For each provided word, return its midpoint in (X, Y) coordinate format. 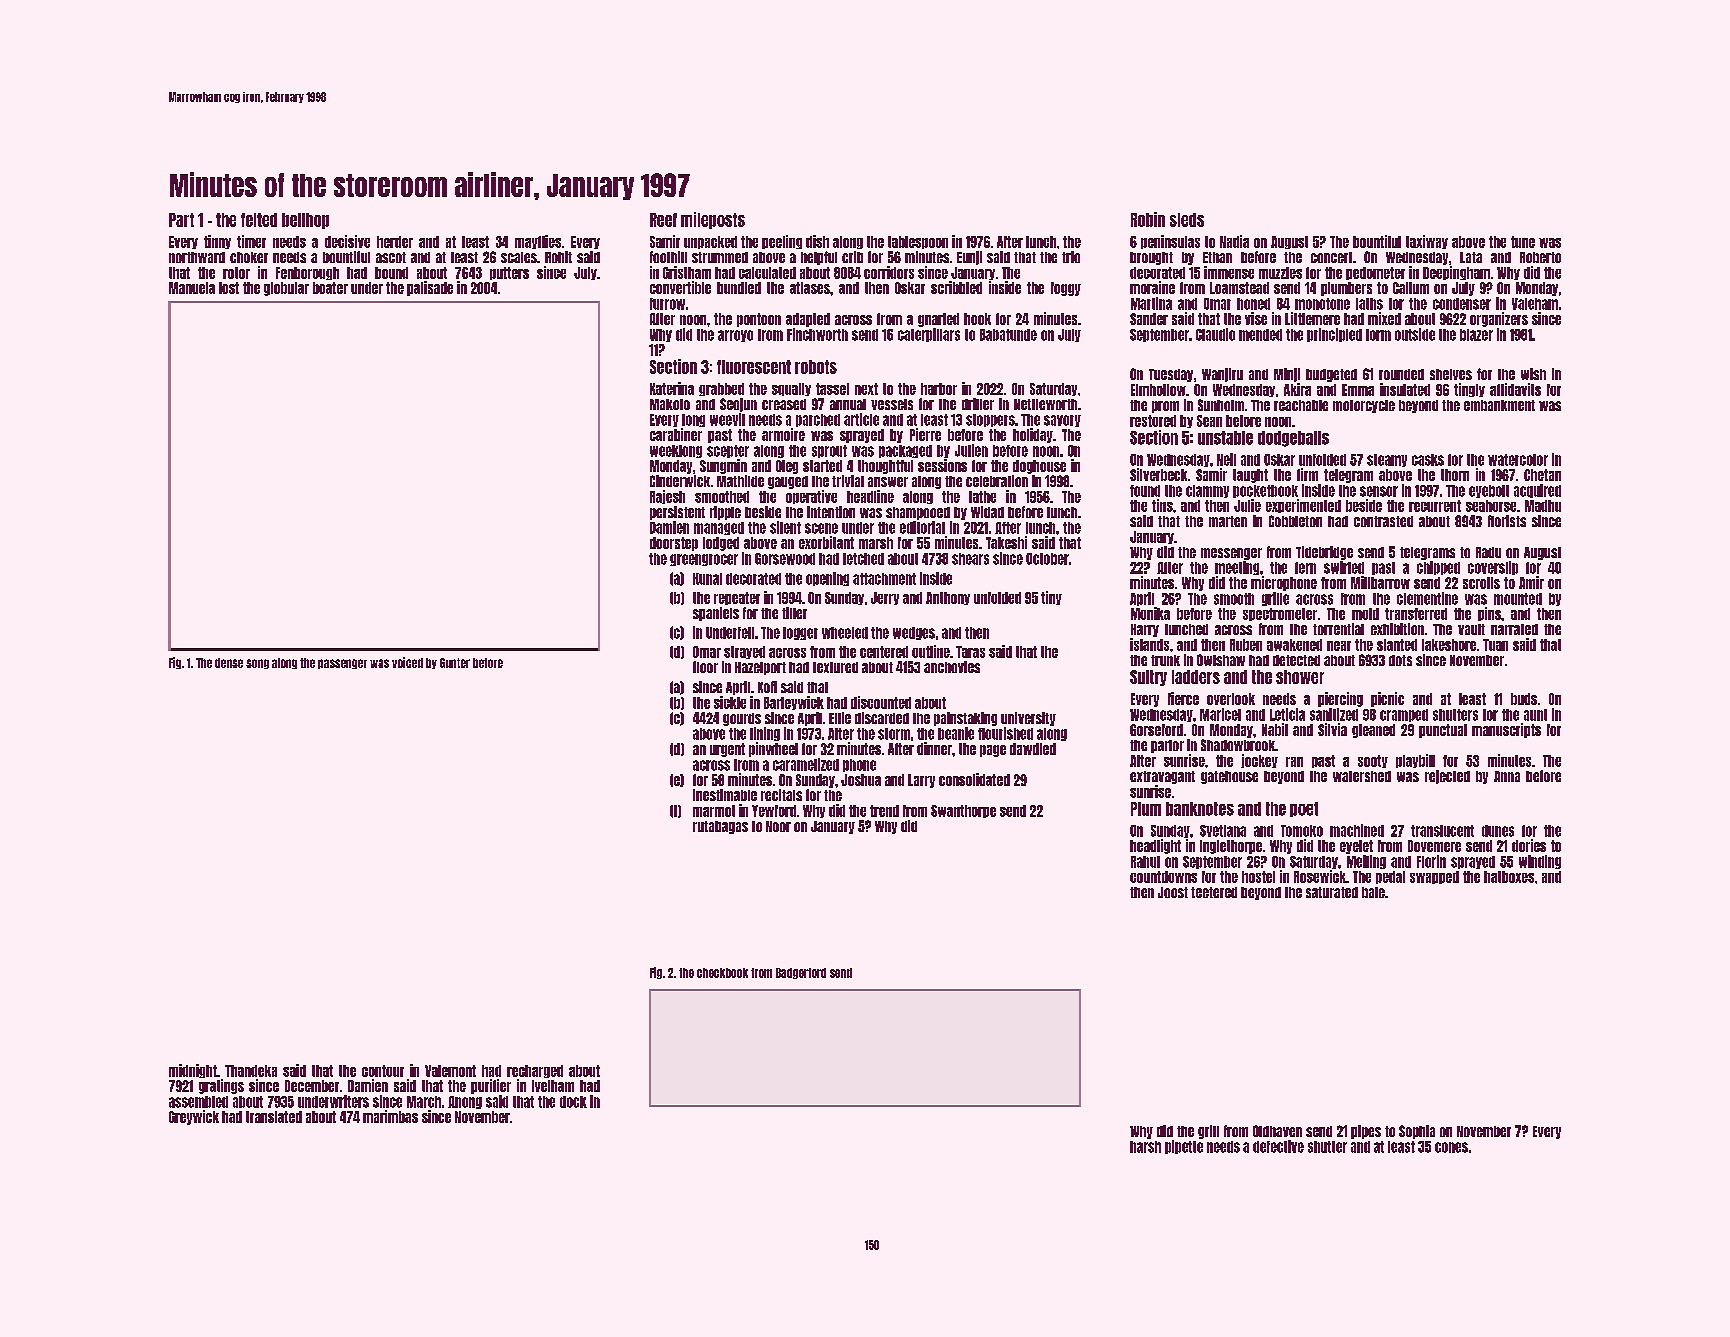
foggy (1066, 289)
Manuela (192, 288)
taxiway (1427, 242)
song (257, 664)
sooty (1373, 761)
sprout (829, 451)
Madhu (1543, 506)
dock (573, 1102)
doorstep (674, 544)
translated (274, 1117)
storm (894, 734)
